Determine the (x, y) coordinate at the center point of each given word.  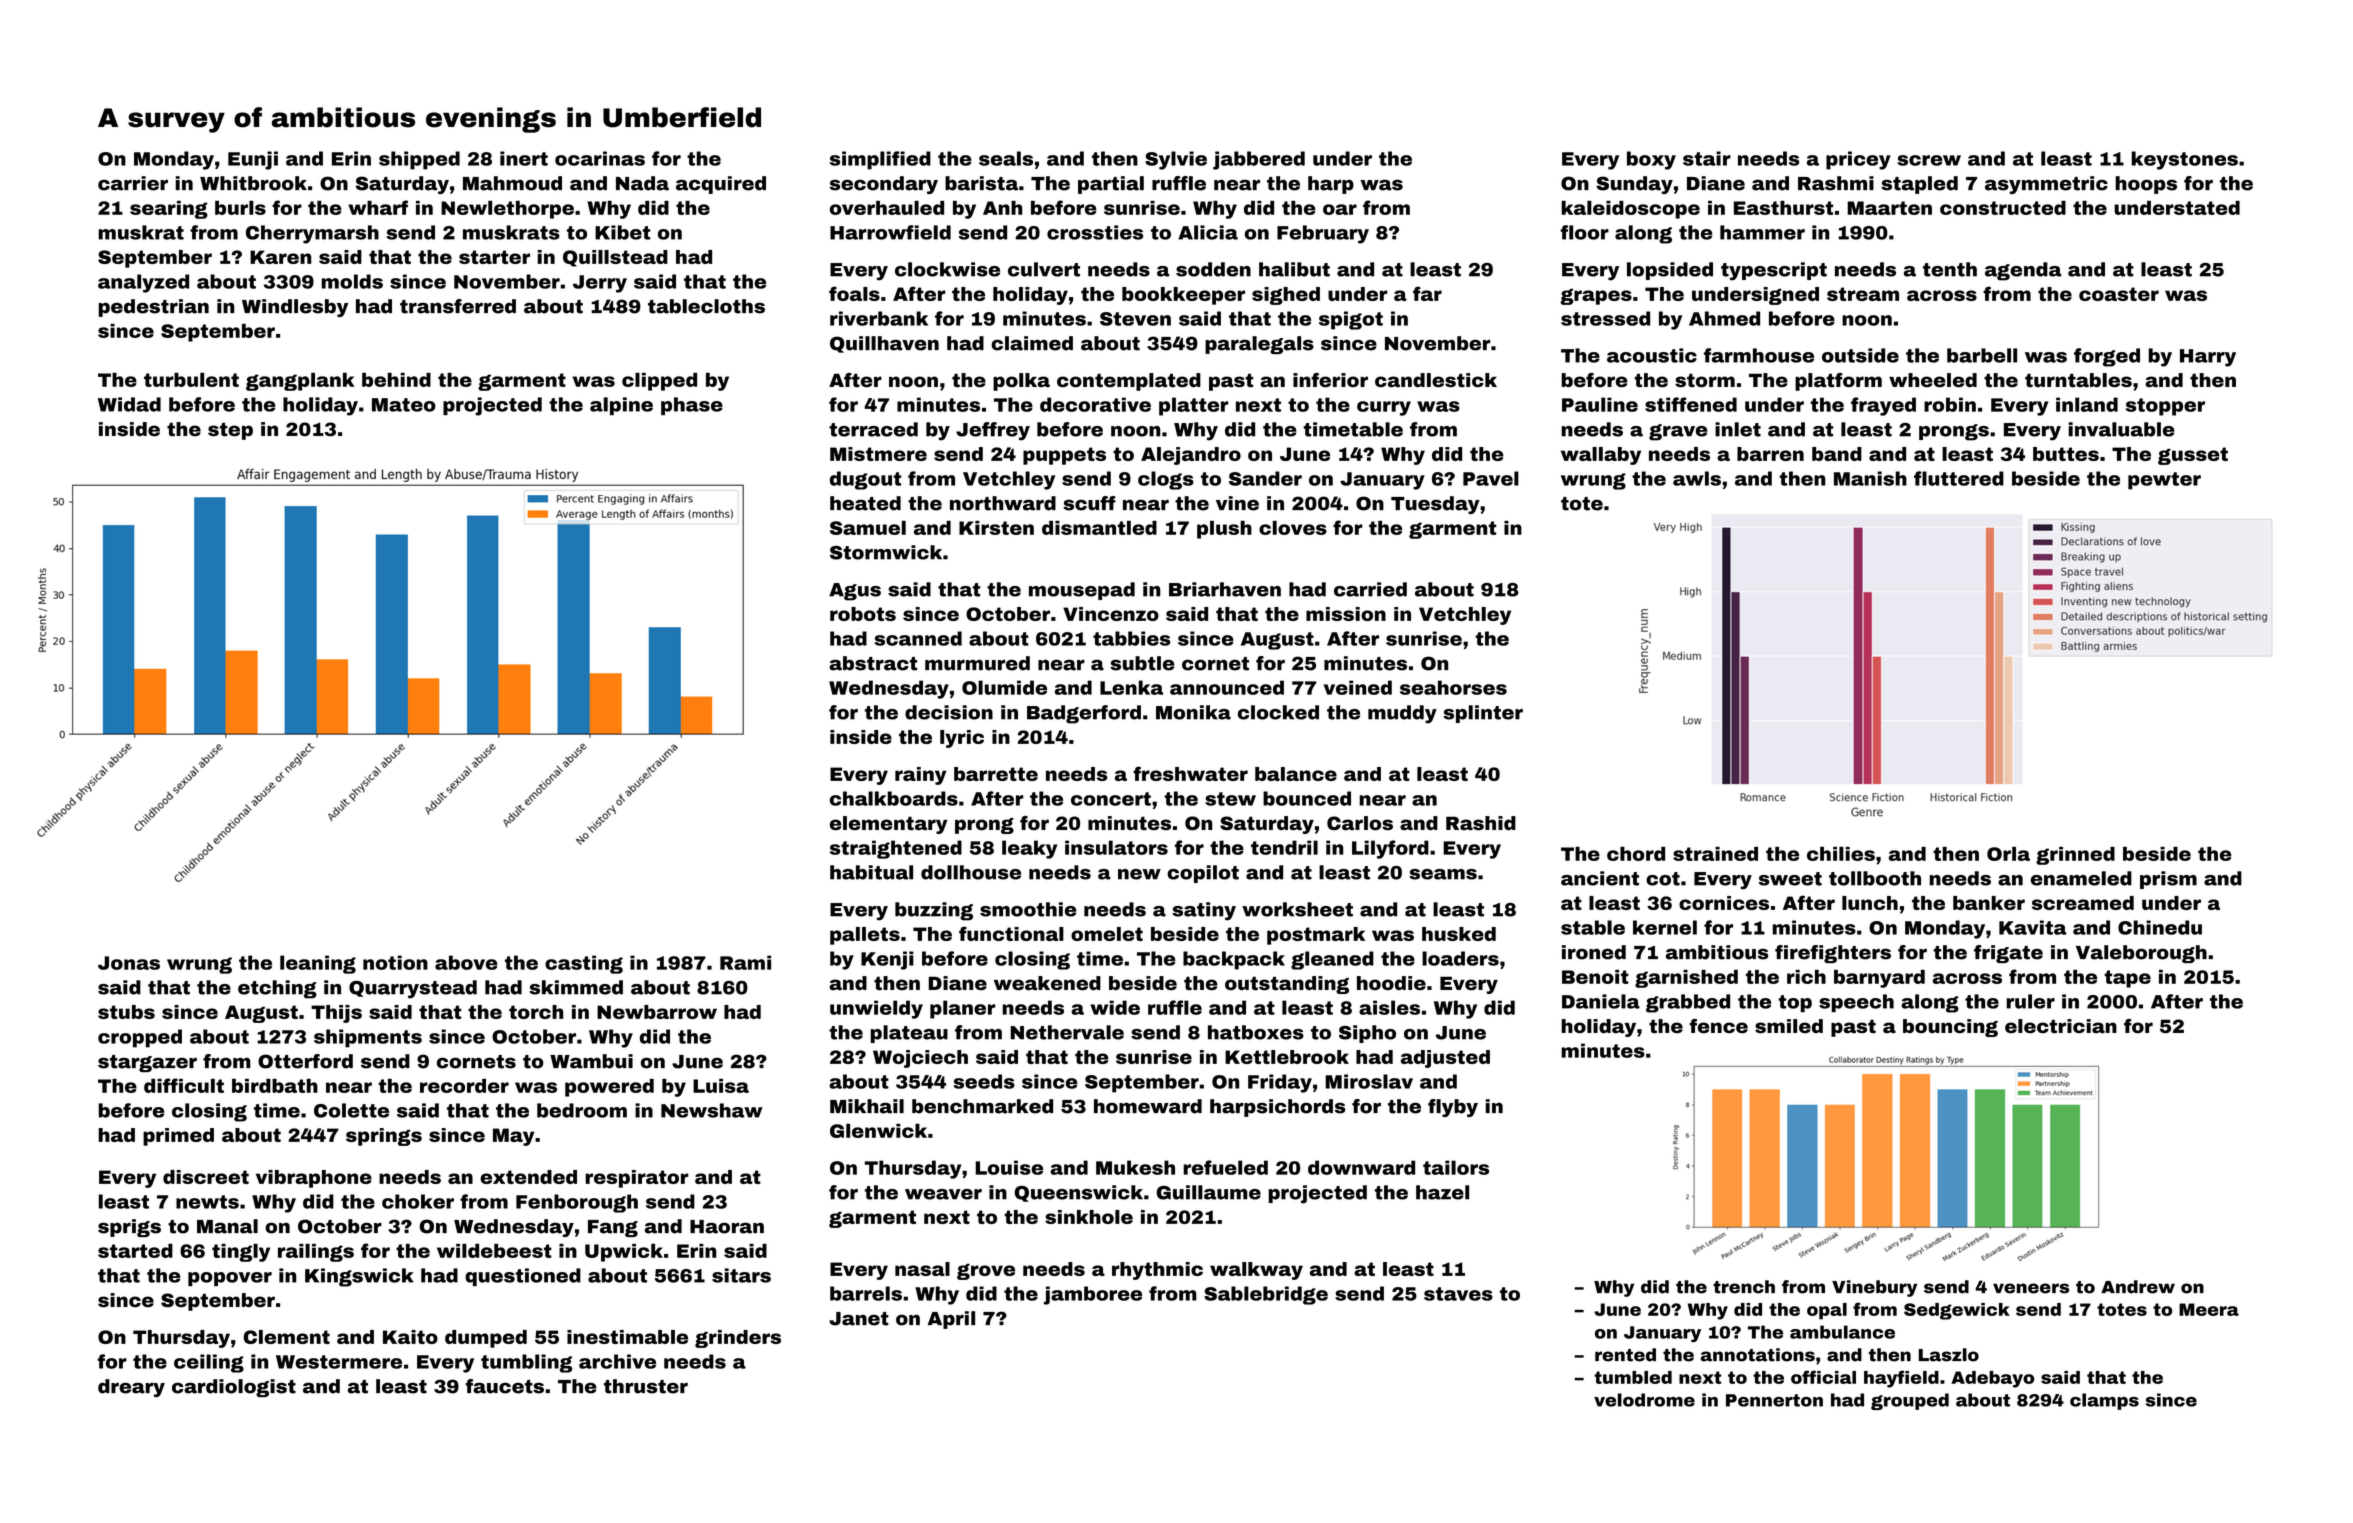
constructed (2003, 208)
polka (1021, 382)
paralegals (1259, 345)
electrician (2061, 1026)
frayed (1883, 406)
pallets (865, 936)
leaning (318, 964)
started (135, 1251)
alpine (621, 406)
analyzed (143, 283)
